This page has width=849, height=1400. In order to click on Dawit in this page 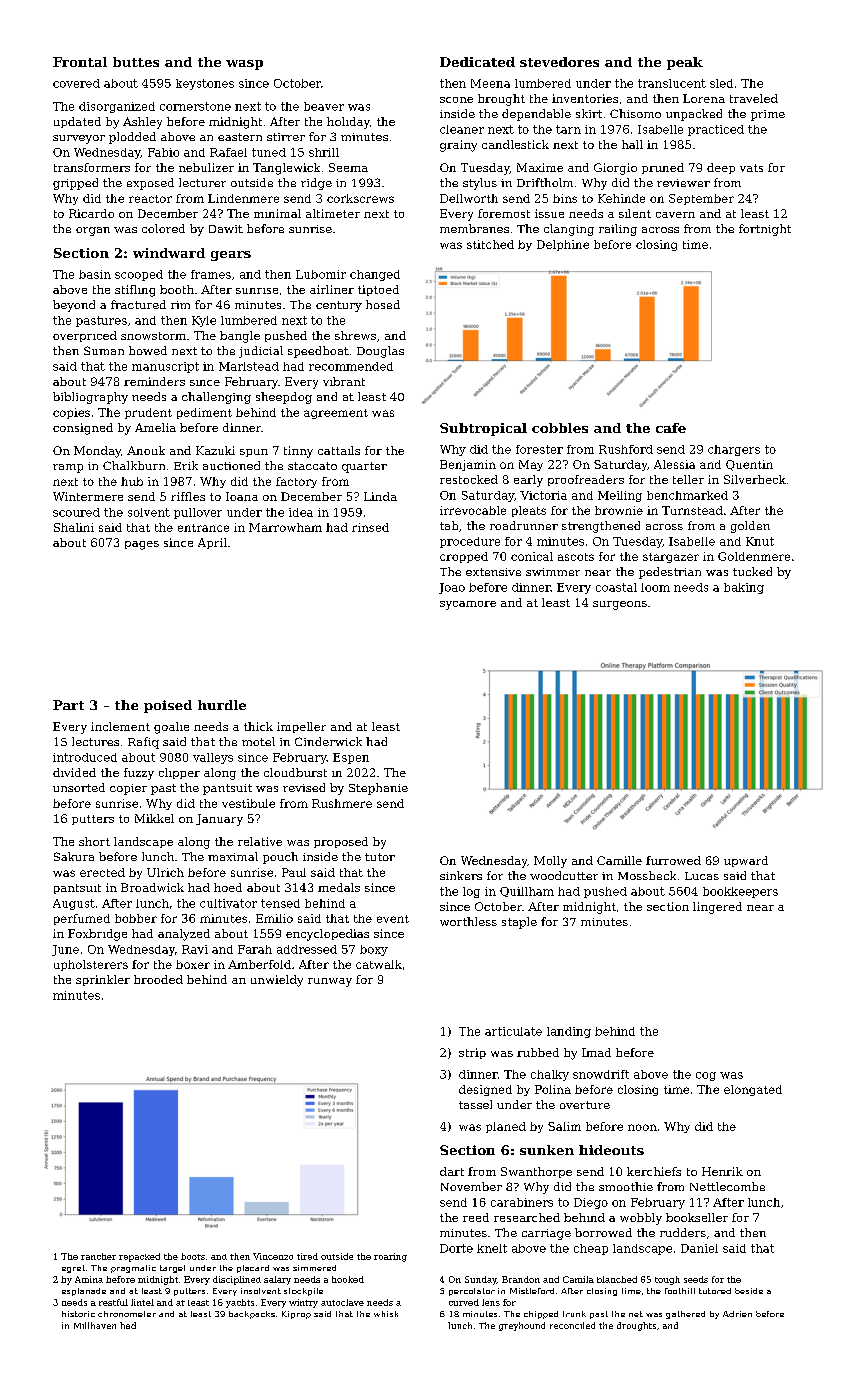, I will do `click(226, 229)`.
